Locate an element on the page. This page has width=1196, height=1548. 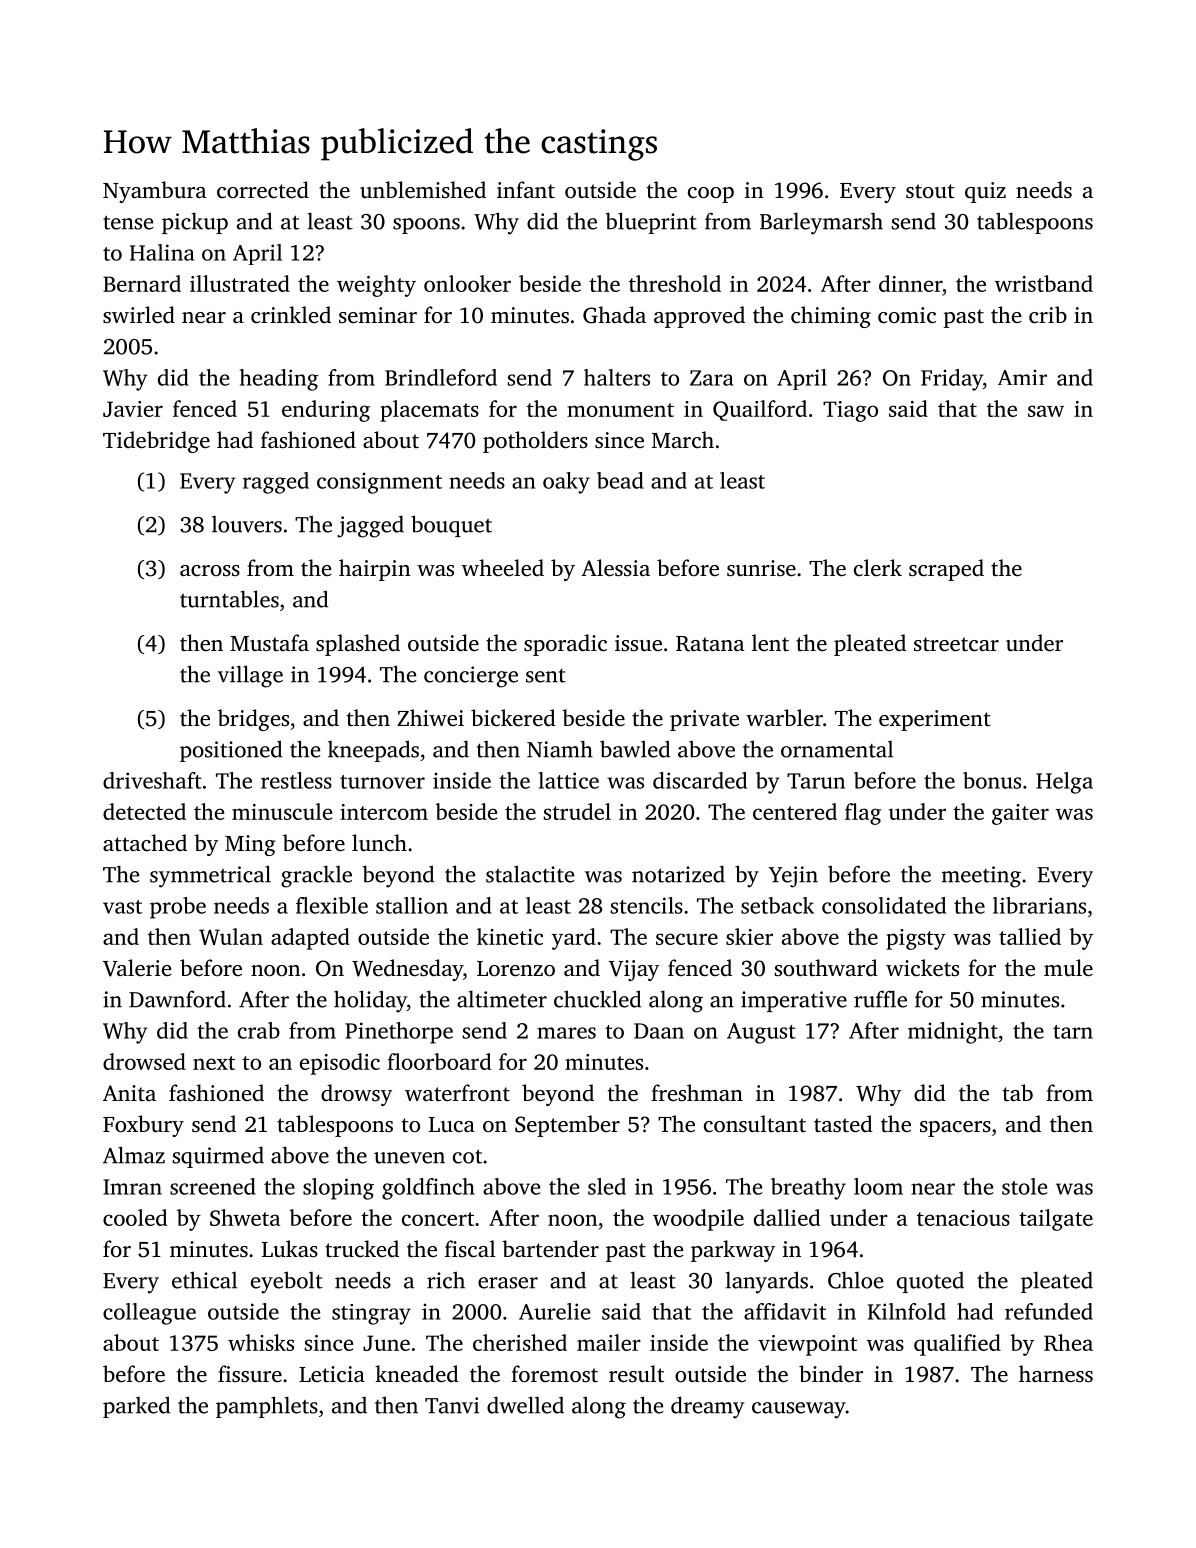
Pinethorpe is located at coordinates (399, 1033).
